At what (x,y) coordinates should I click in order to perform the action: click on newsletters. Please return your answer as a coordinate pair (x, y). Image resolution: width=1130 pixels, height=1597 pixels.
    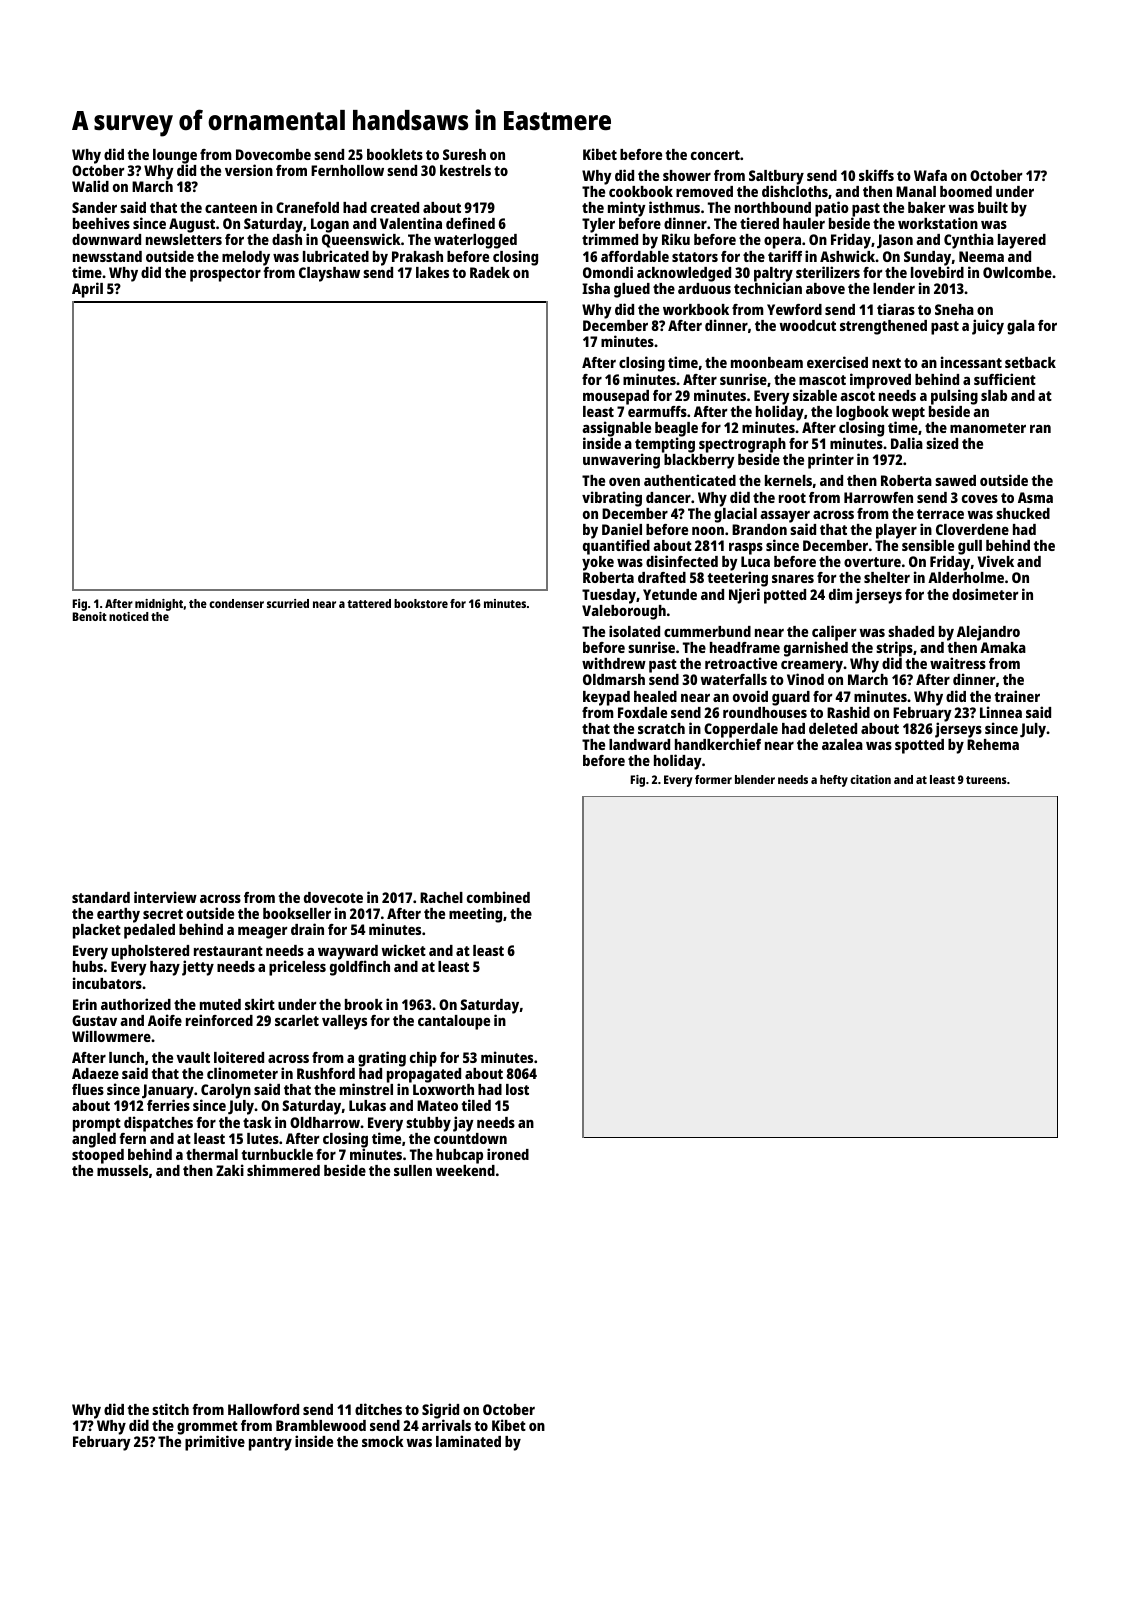
    Looking at the image, I should click on (184, 239).
